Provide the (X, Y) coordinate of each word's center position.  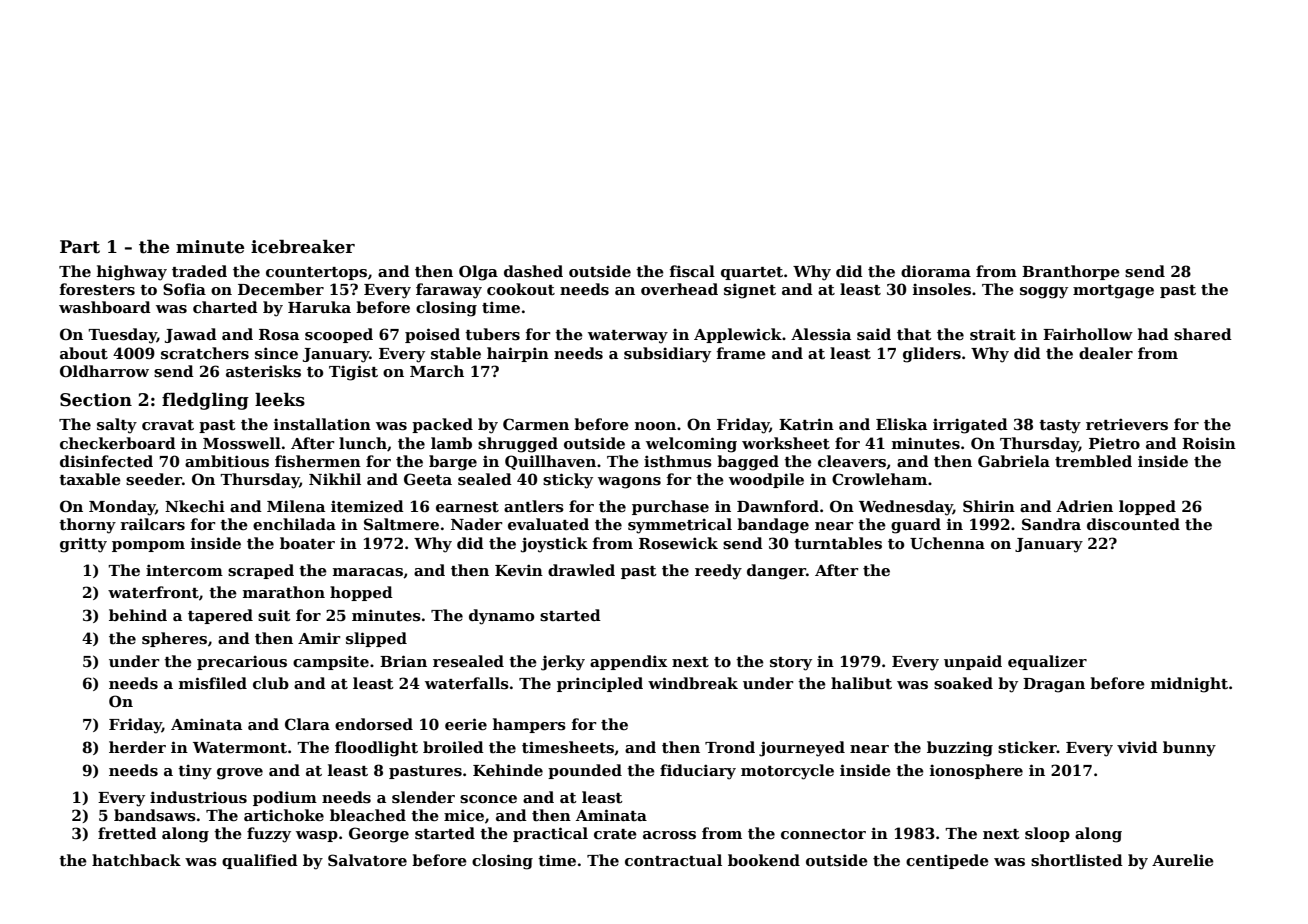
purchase (670, 507)
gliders (932, 355)
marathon (284, 592)
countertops (316, 273)
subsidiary (667, 355)
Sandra (1051, 524)
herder (137, 747)
